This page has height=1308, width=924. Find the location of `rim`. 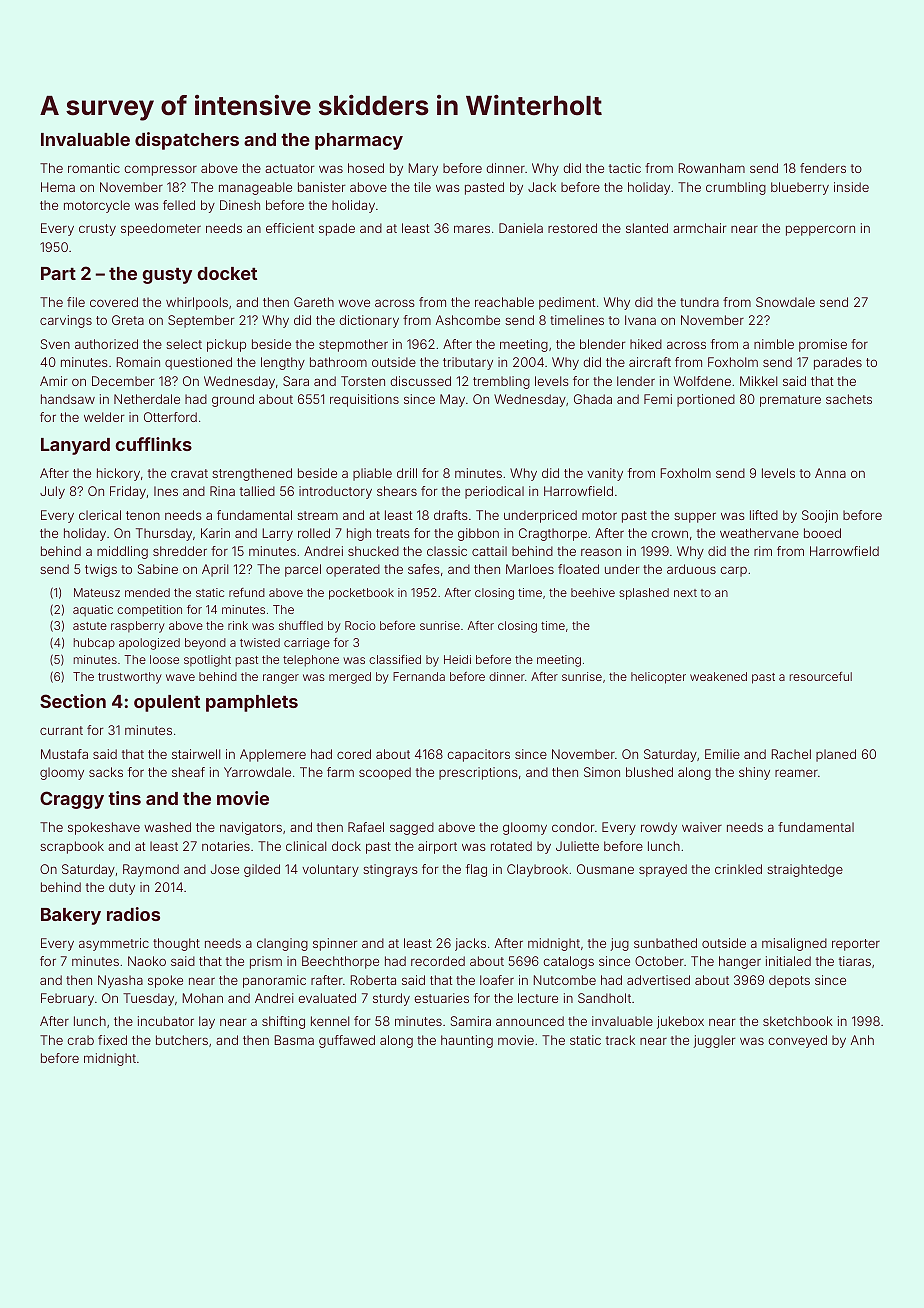

rim is located at coordinates (763, 551).
